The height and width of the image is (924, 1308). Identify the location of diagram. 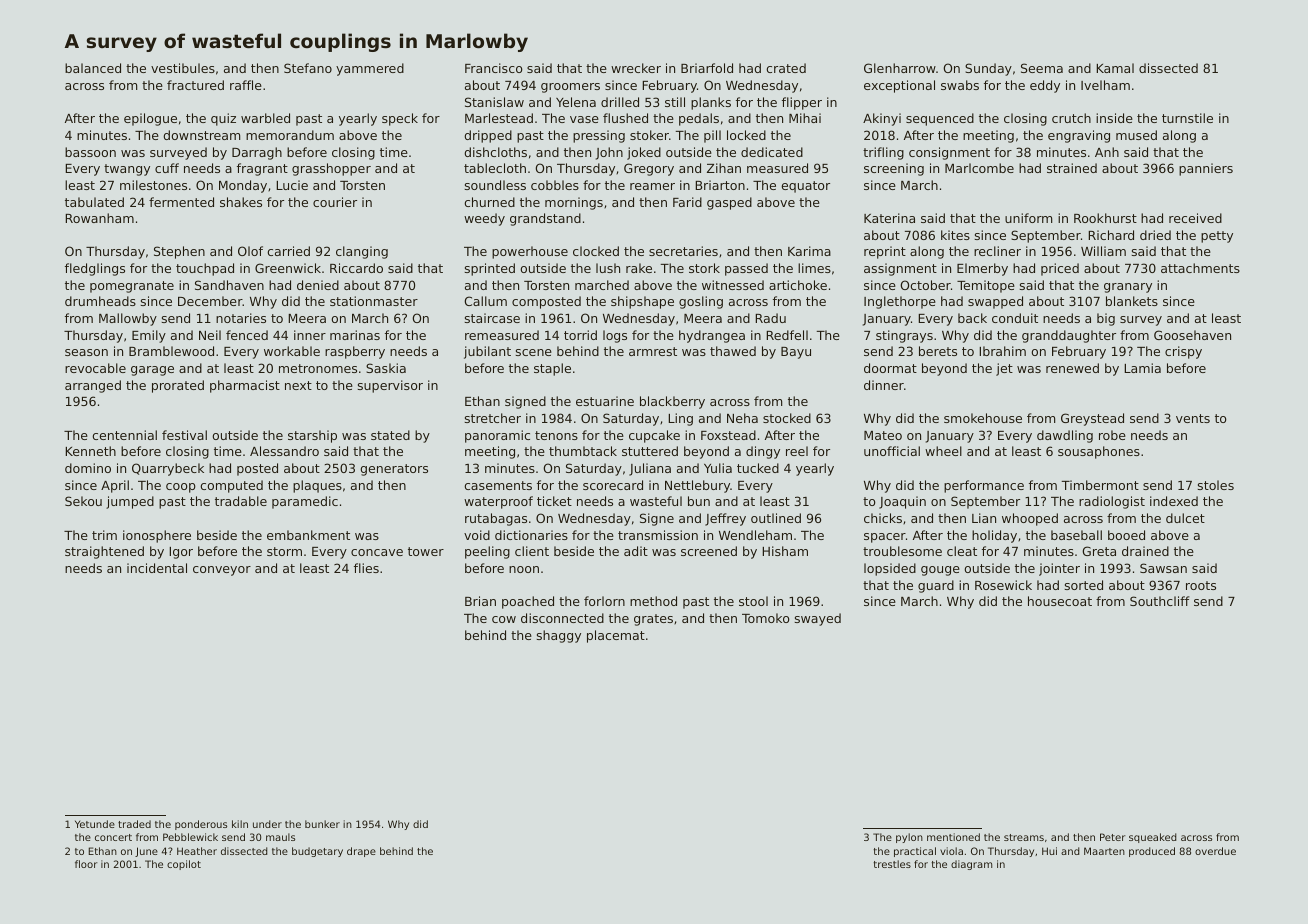
(971, 865).
